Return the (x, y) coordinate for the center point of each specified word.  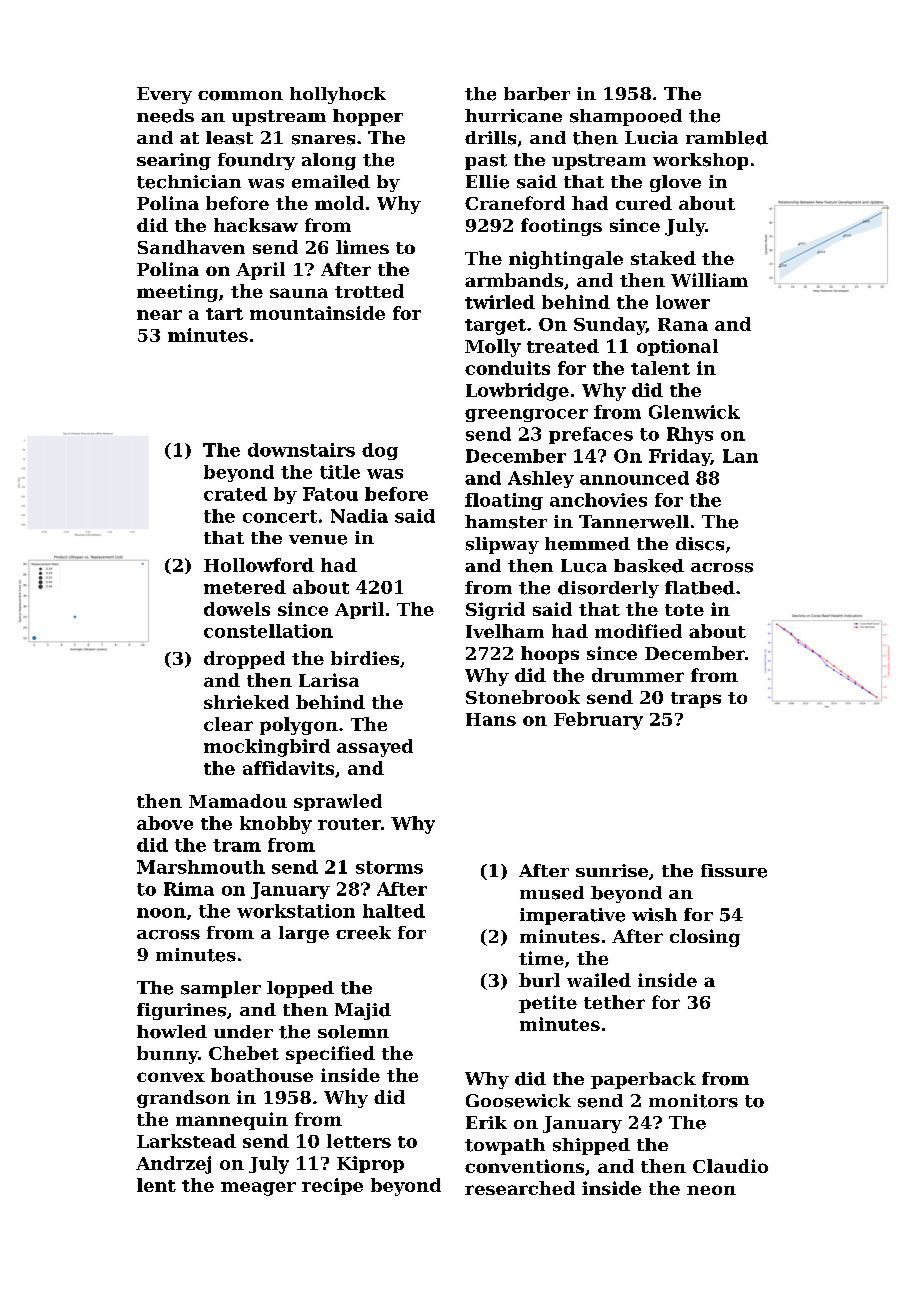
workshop (700, 161)
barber (537, 94)
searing (174, 161)
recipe (332, 1186)
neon (711, 1190)
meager (258, 1189)
